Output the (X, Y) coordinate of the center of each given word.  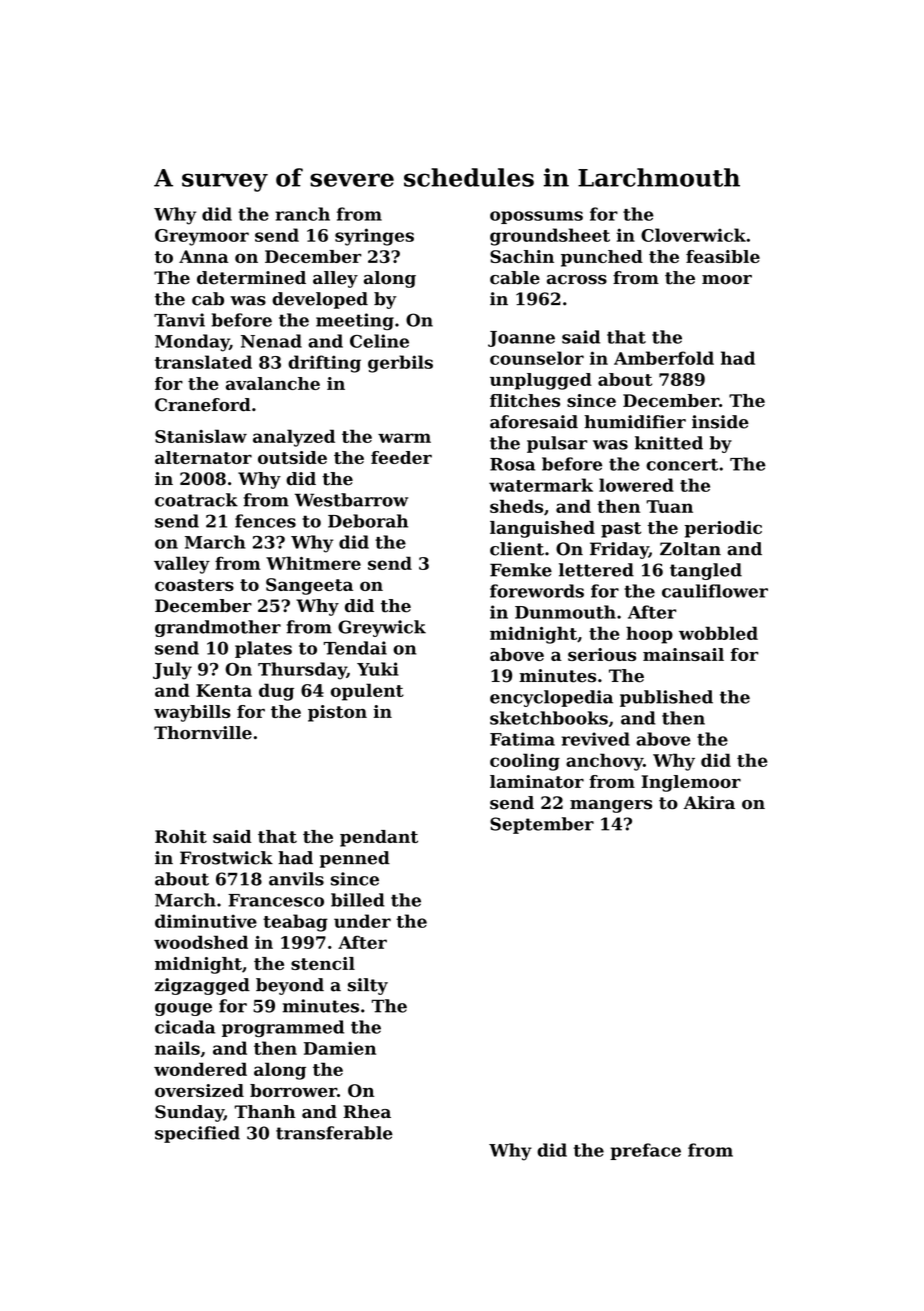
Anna (204, 256)
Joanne (521, 339)
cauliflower (715, 591)
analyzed (294, 438)
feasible (723, 256)
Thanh (265, 1112)
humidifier (635, 422)
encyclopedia (551, 698)
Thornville (203, 733)
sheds (516, 506)
